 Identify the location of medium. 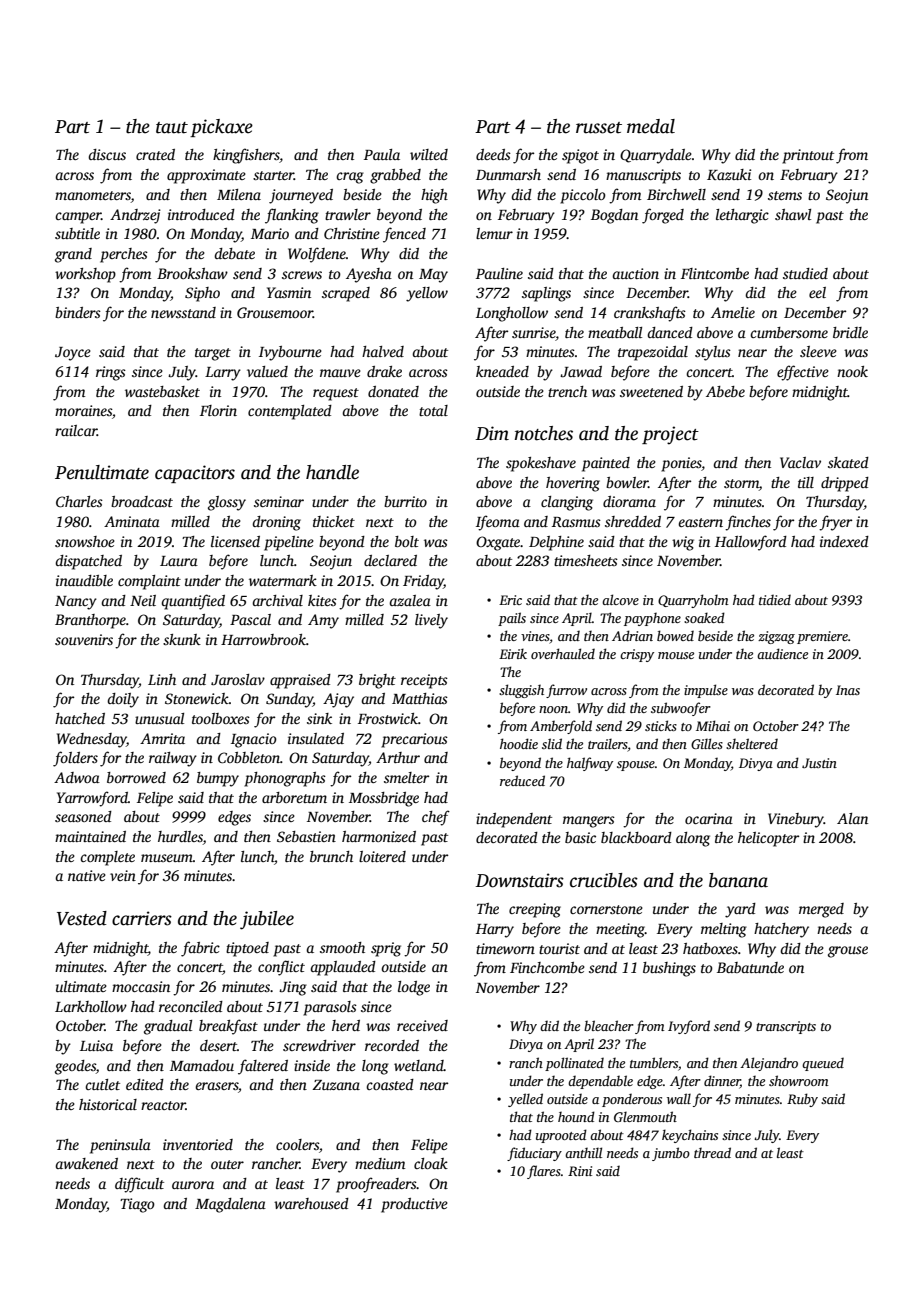
(380, 1163).
